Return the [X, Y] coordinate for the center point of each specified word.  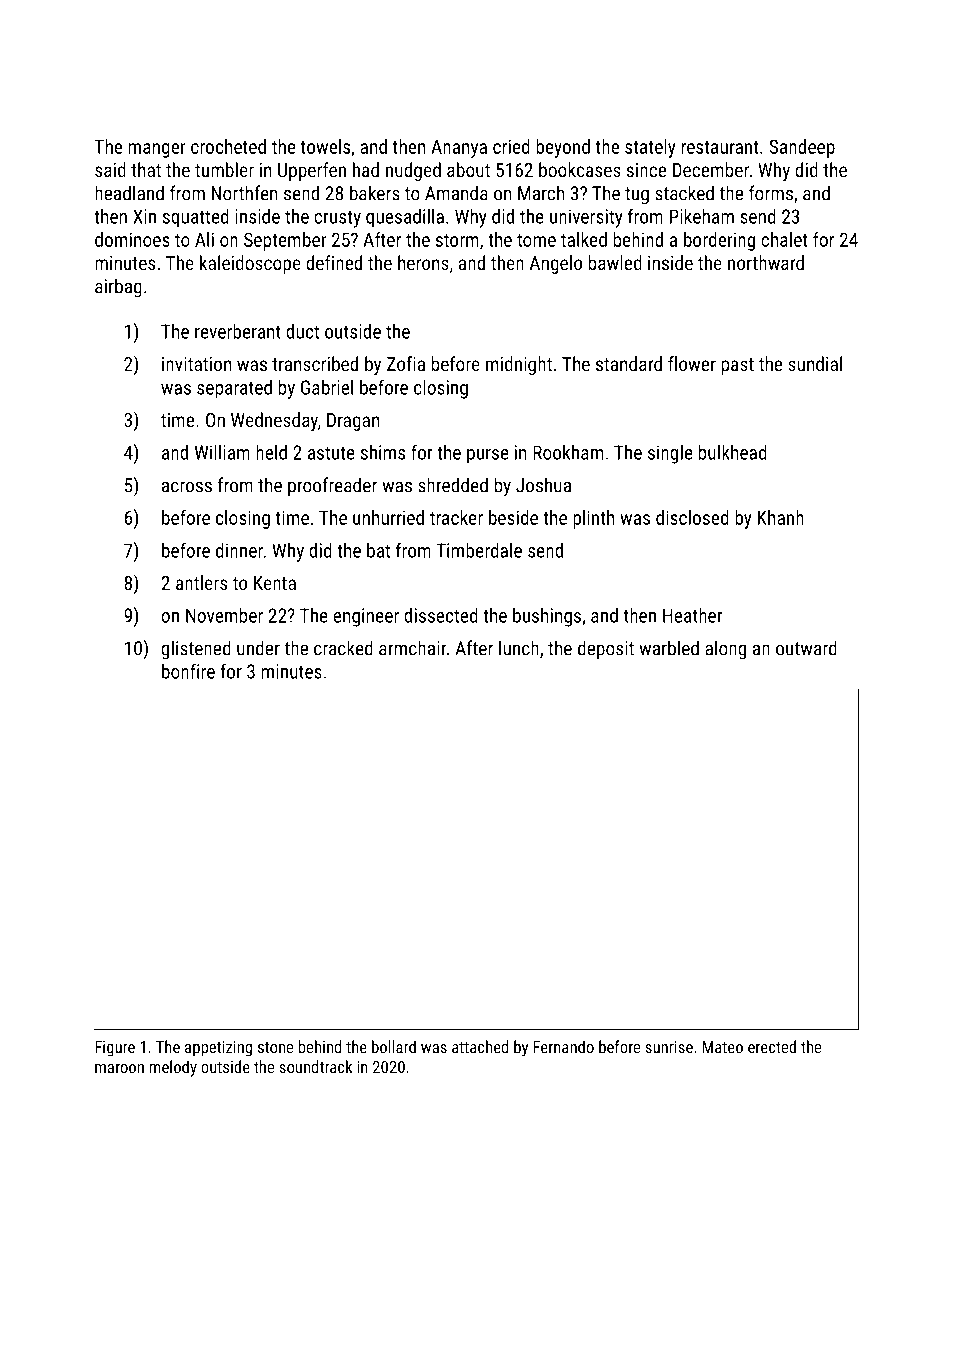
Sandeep [802, 148]
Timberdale [479, 550]
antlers [201, 582]
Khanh [780, 517]
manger [157, 150]
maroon [119, 1068]
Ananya [459, 149]
